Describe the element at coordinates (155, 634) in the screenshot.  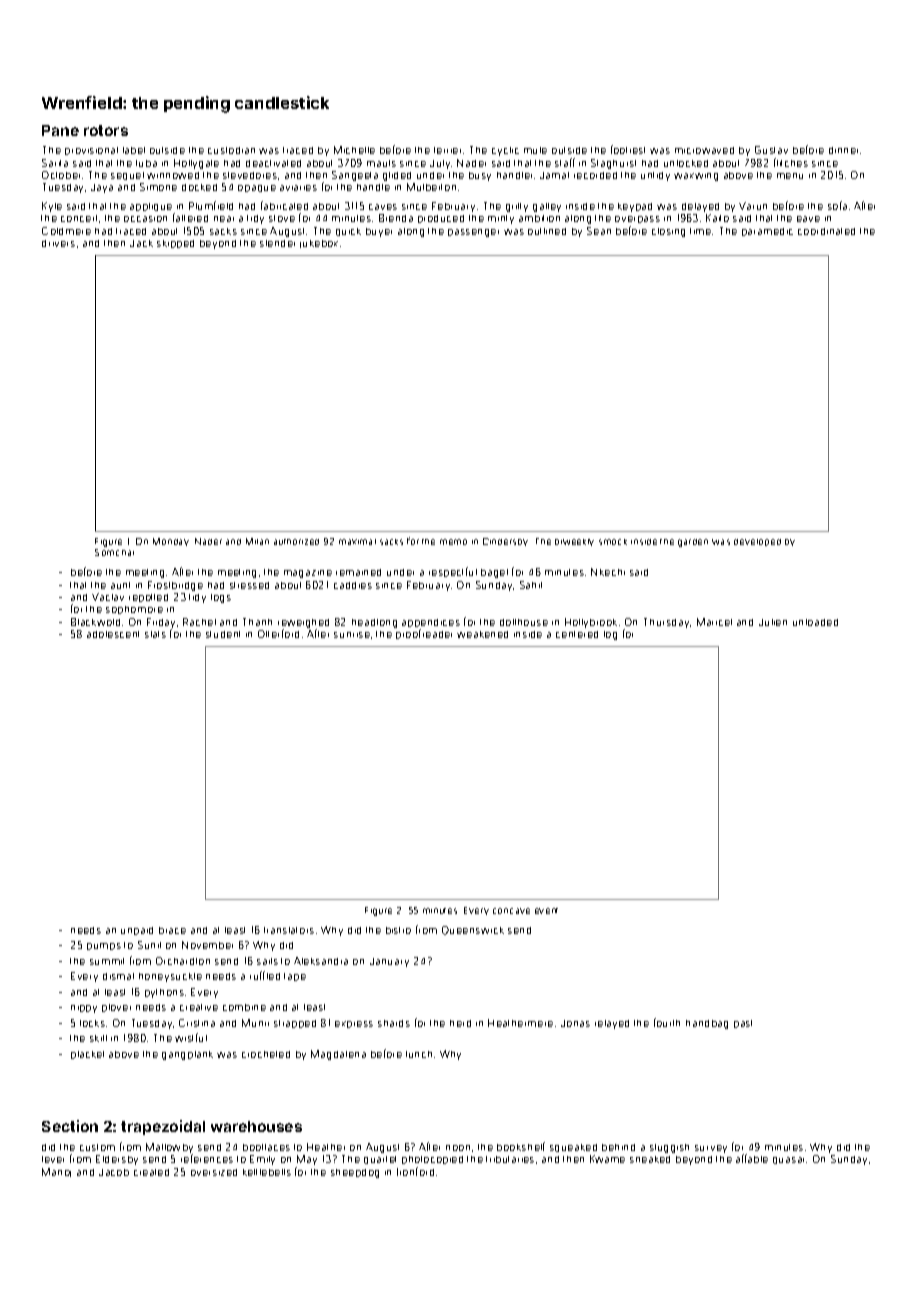
I see `slats` at that location.
